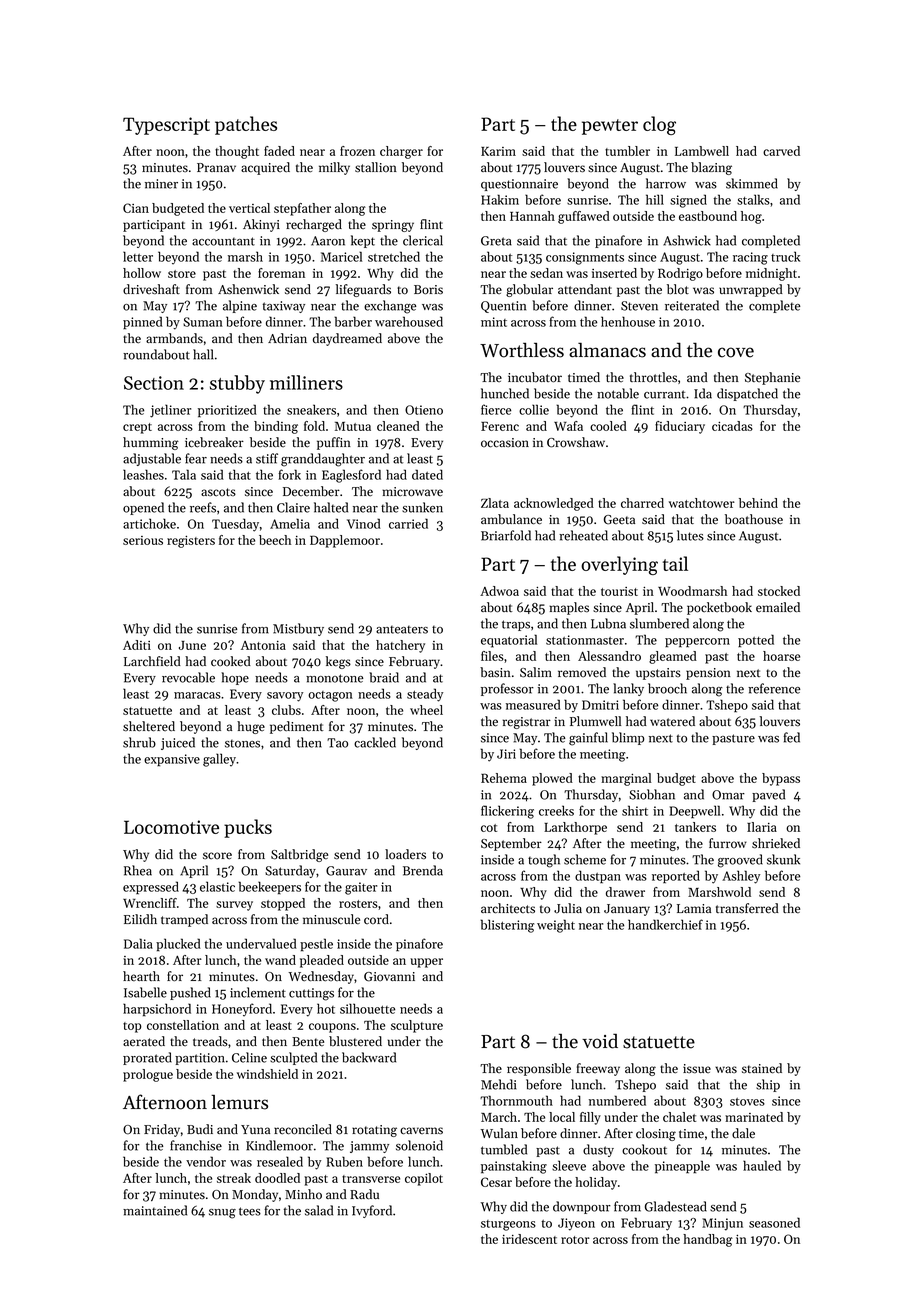 This screenshot has width=924, height=1308. I want to click on patches, so click(246, 125).
